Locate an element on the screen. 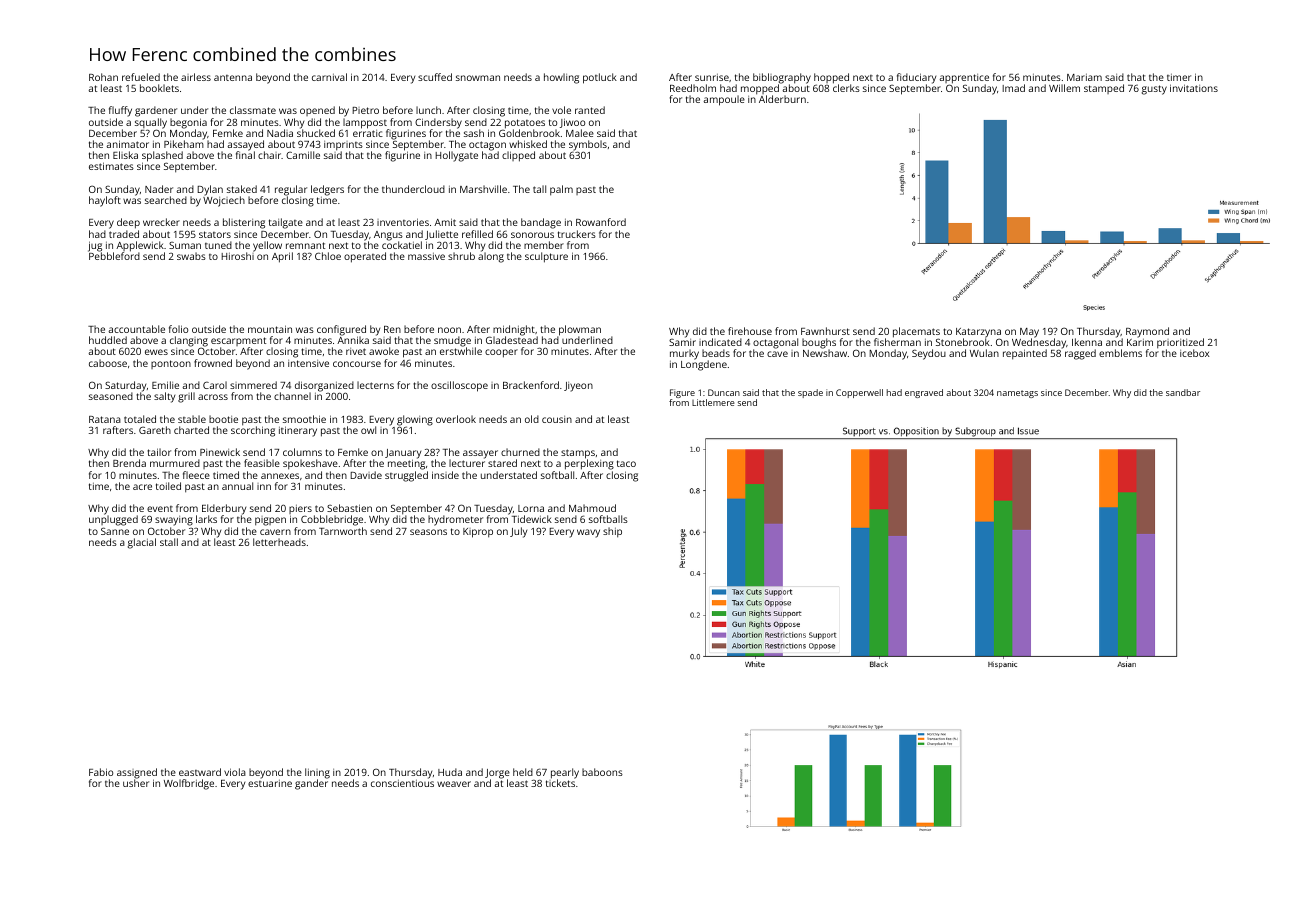 This screenshot has width=1308, height=924. engraved is located at coordinates (924, 393).
